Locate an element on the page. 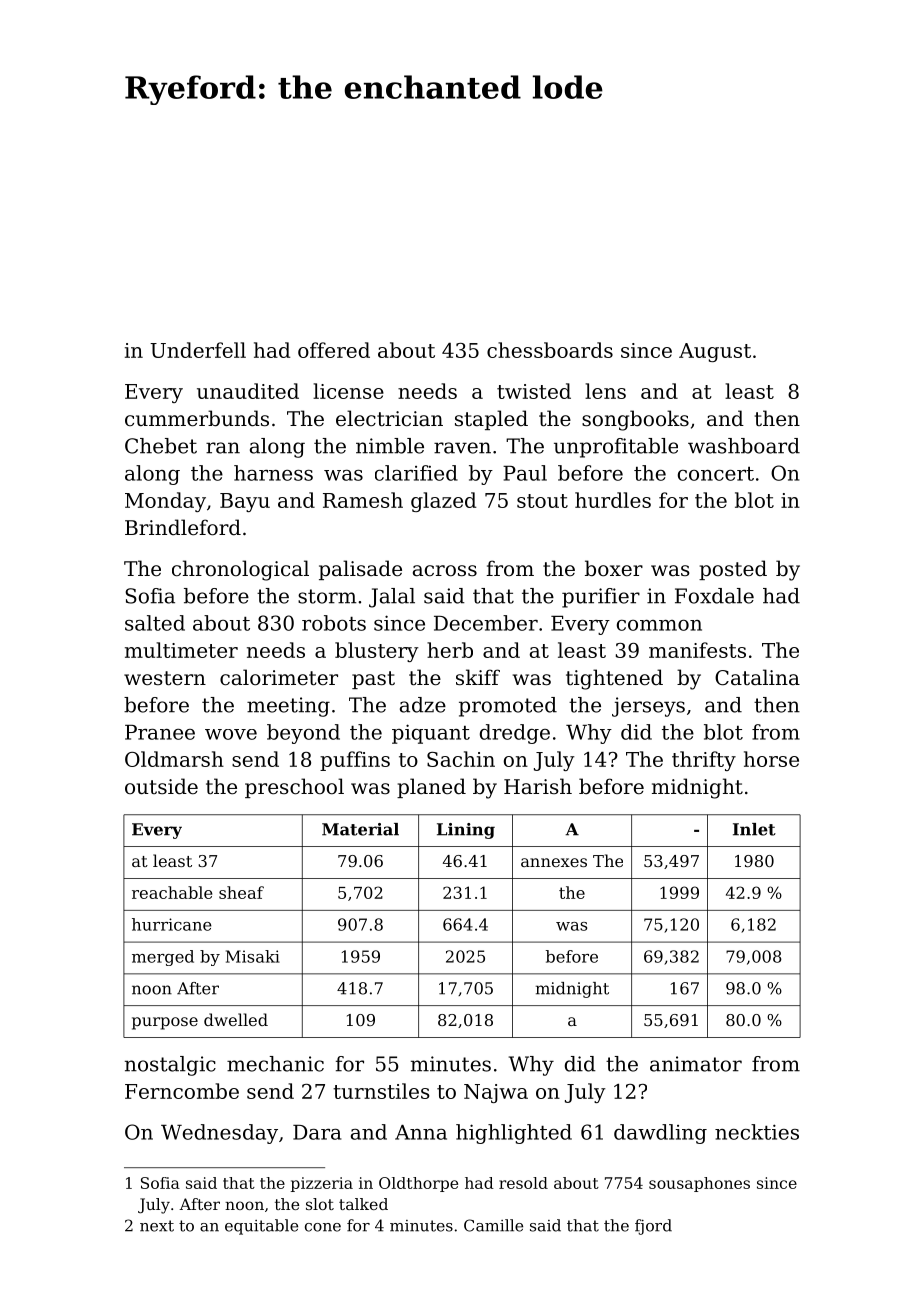 Image resolution: width=924 pixels, height=1308 pixels. concert is located at coordinates (716, 474).
